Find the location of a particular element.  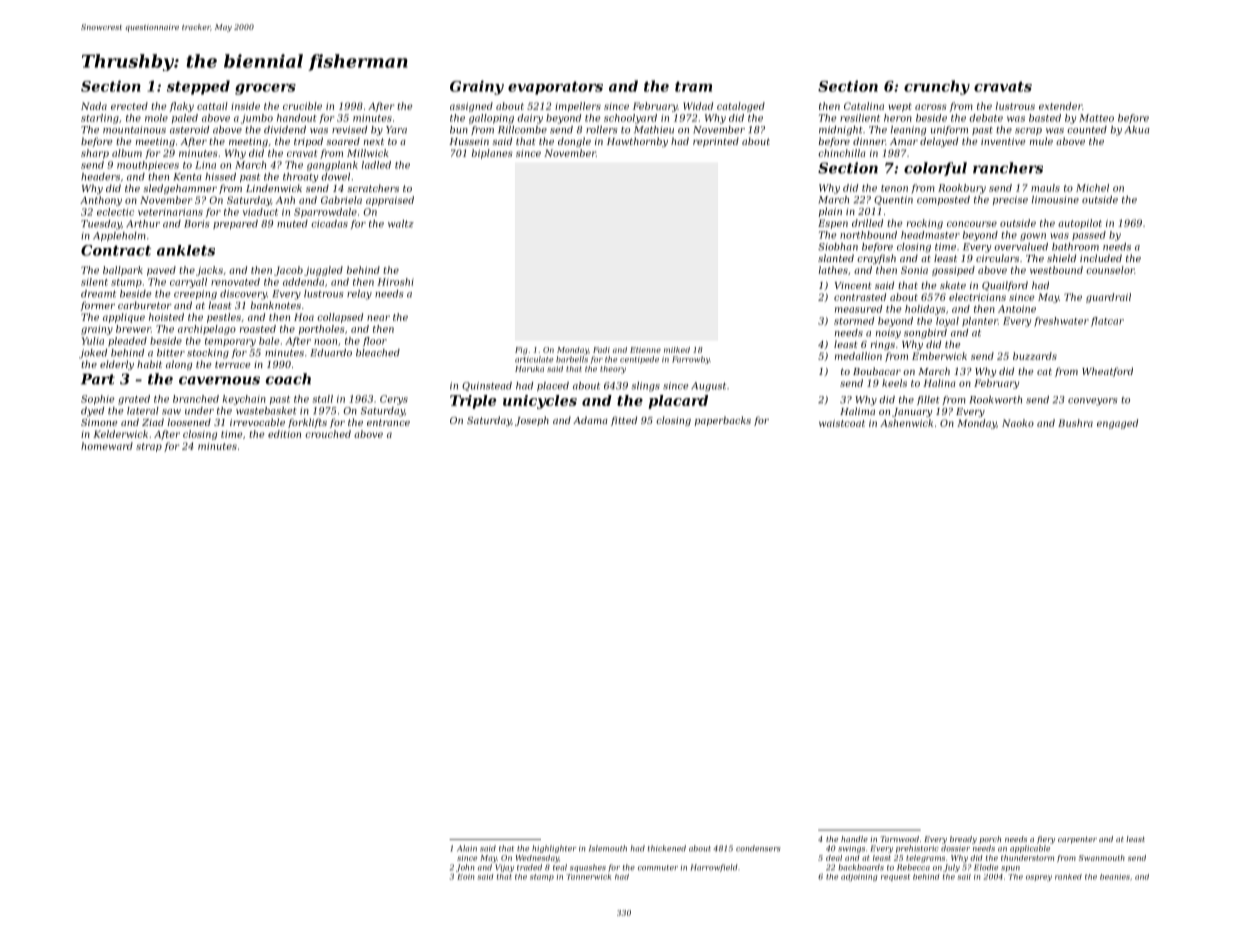

Alain is located at coordinates (467, 848).
